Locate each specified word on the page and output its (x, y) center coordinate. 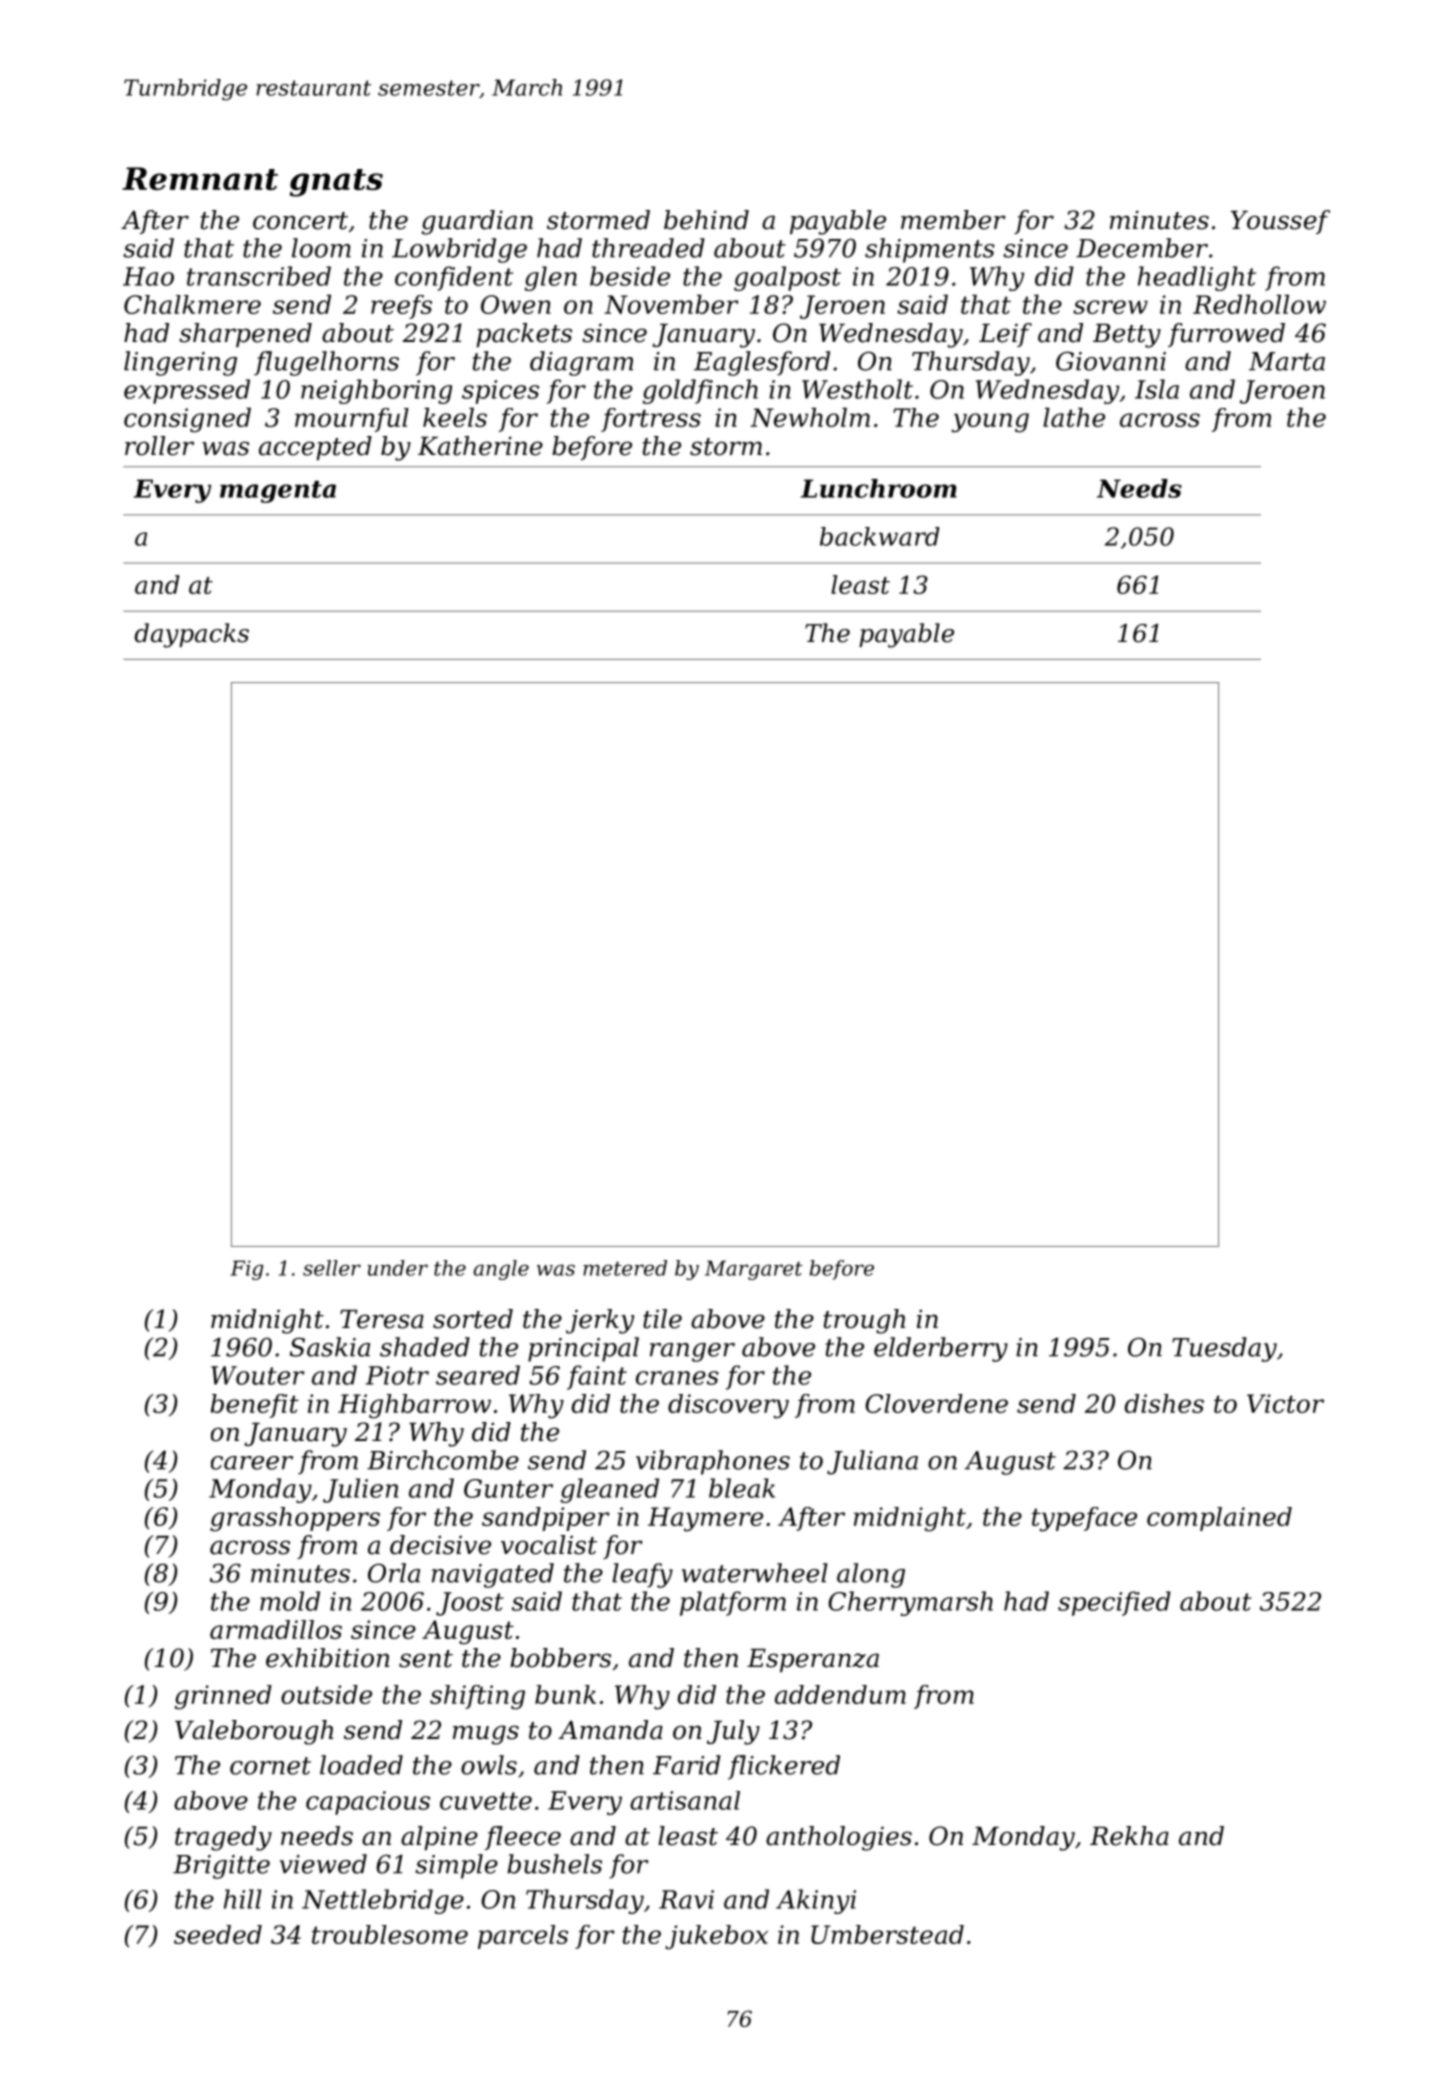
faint (597, 1377)
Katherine (480, 446)
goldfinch (700, 391)
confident (454, 278)
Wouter (257, 1375)
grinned (223, 1697)
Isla (1157, 389)
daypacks (192, 635)
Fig (246, 1270)
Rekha (1129, 1836)
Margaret (754, 1270)
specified (1114, 1603)
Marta (1287, 361)
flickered (784, 1767)
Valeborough (254, 1732)
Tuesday (1224, 1349)
